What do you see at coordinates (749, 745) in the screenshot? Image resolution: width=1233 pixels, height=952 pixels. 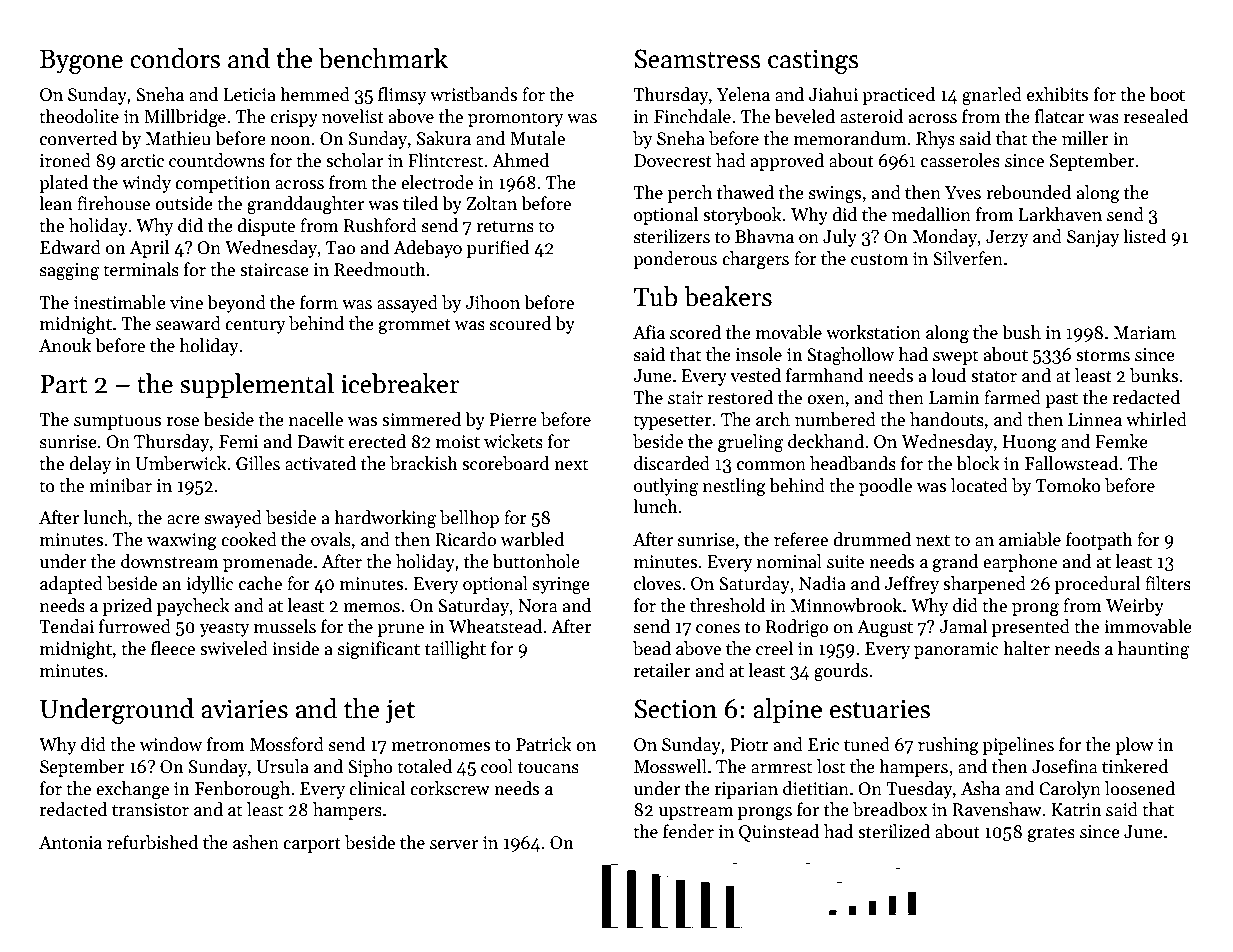 I see `Piotr` at bounding box center [749, 745].
